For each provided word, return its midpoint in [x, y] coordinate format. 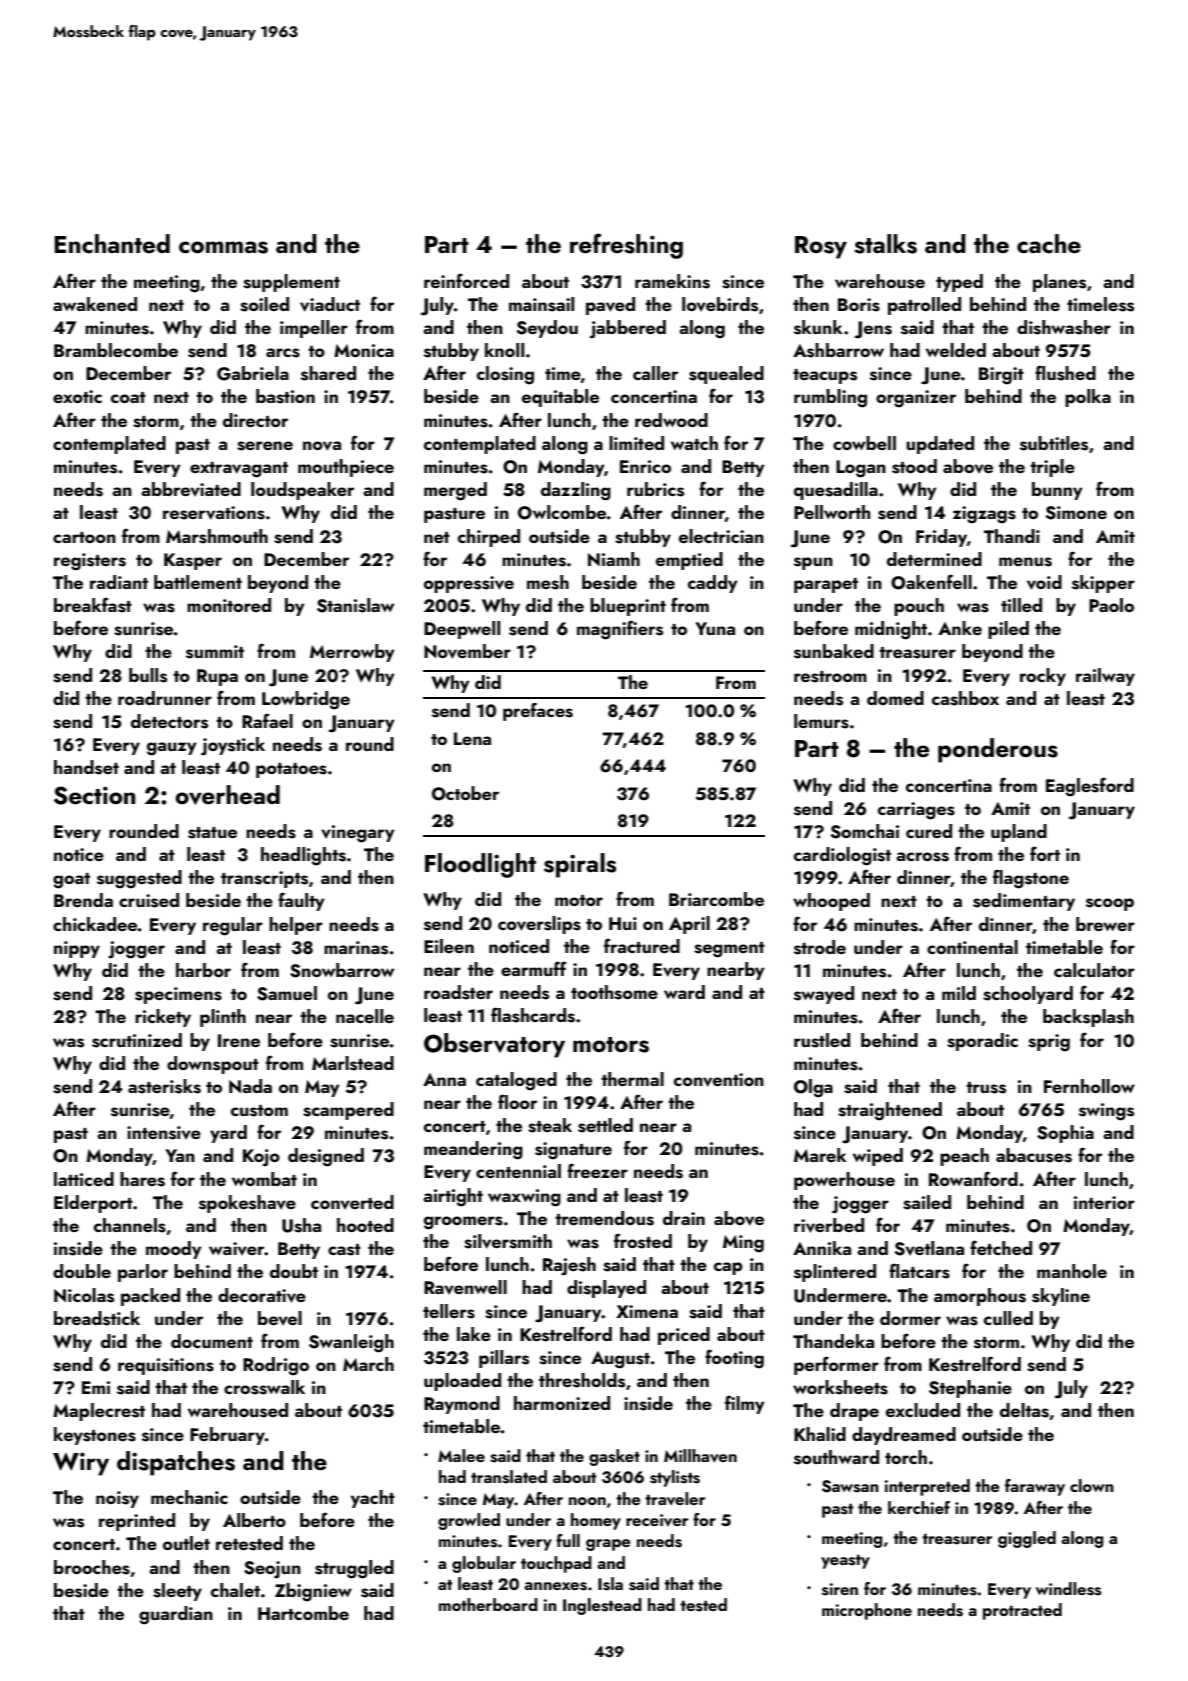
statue [212, 833]
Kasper [193, 561]
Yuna [715, 628]
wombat [264, 1179]
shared [328, 373]
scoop [1110, 904]
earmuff [534, 968]
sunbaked [834, 651]
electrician [721, 536]
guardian [176, 1615]
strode [820, 947]
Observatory [494, 1045]
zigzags [984, 515]
